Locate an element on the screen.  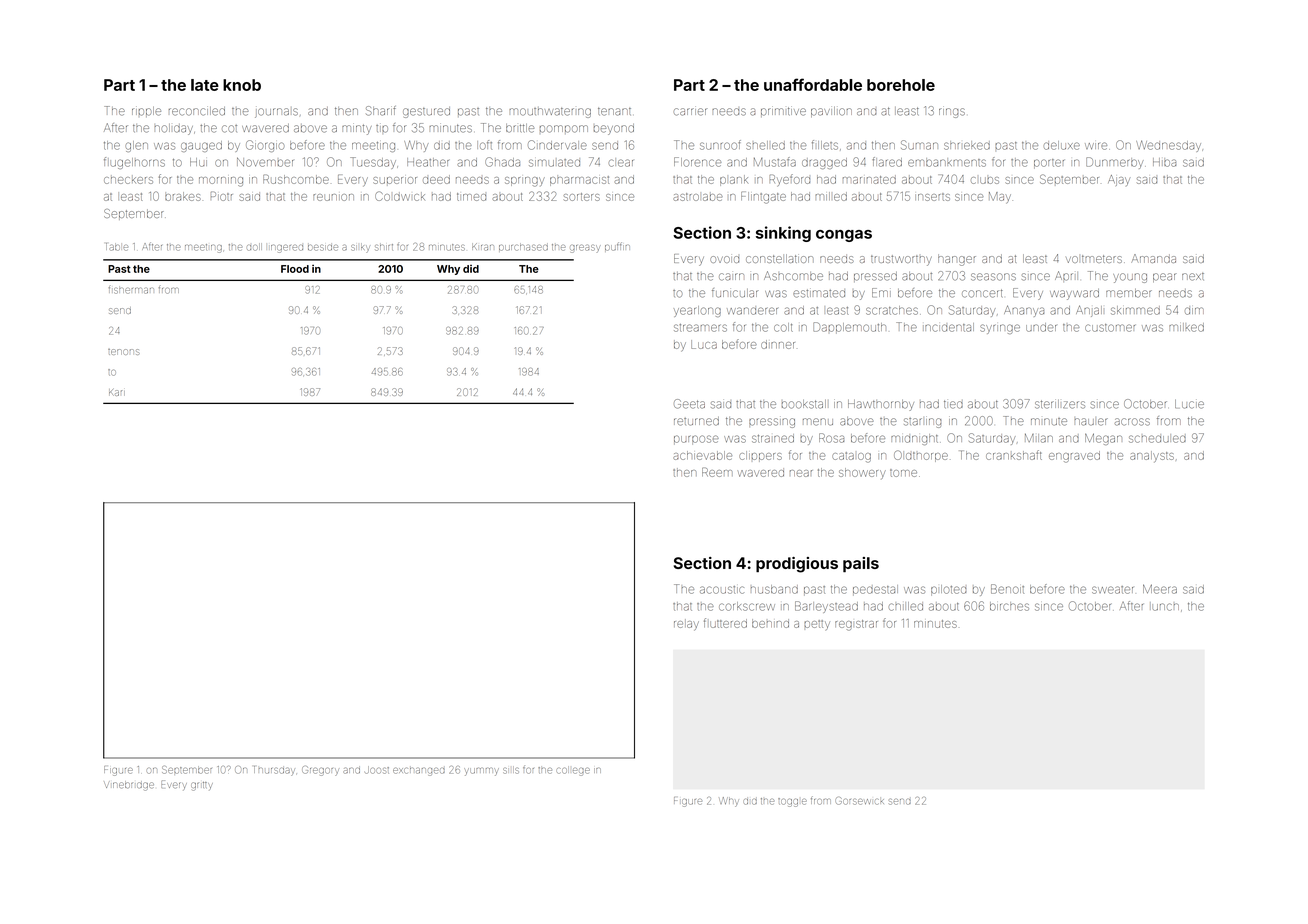
Kari is located at coordinates (117, 392).
